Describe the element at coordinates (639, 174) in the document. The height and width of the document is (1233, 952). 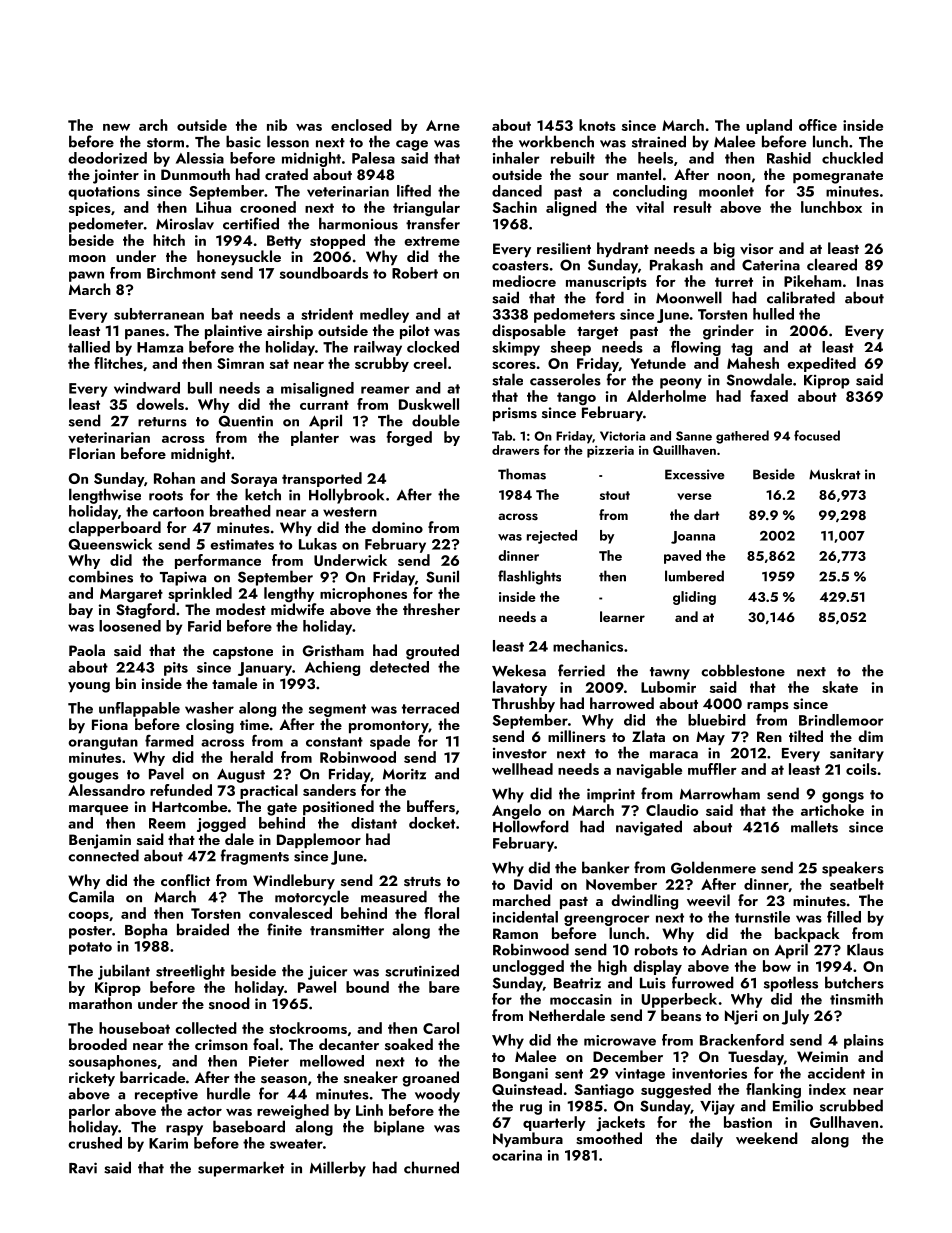
I see `mantel` at that location.
